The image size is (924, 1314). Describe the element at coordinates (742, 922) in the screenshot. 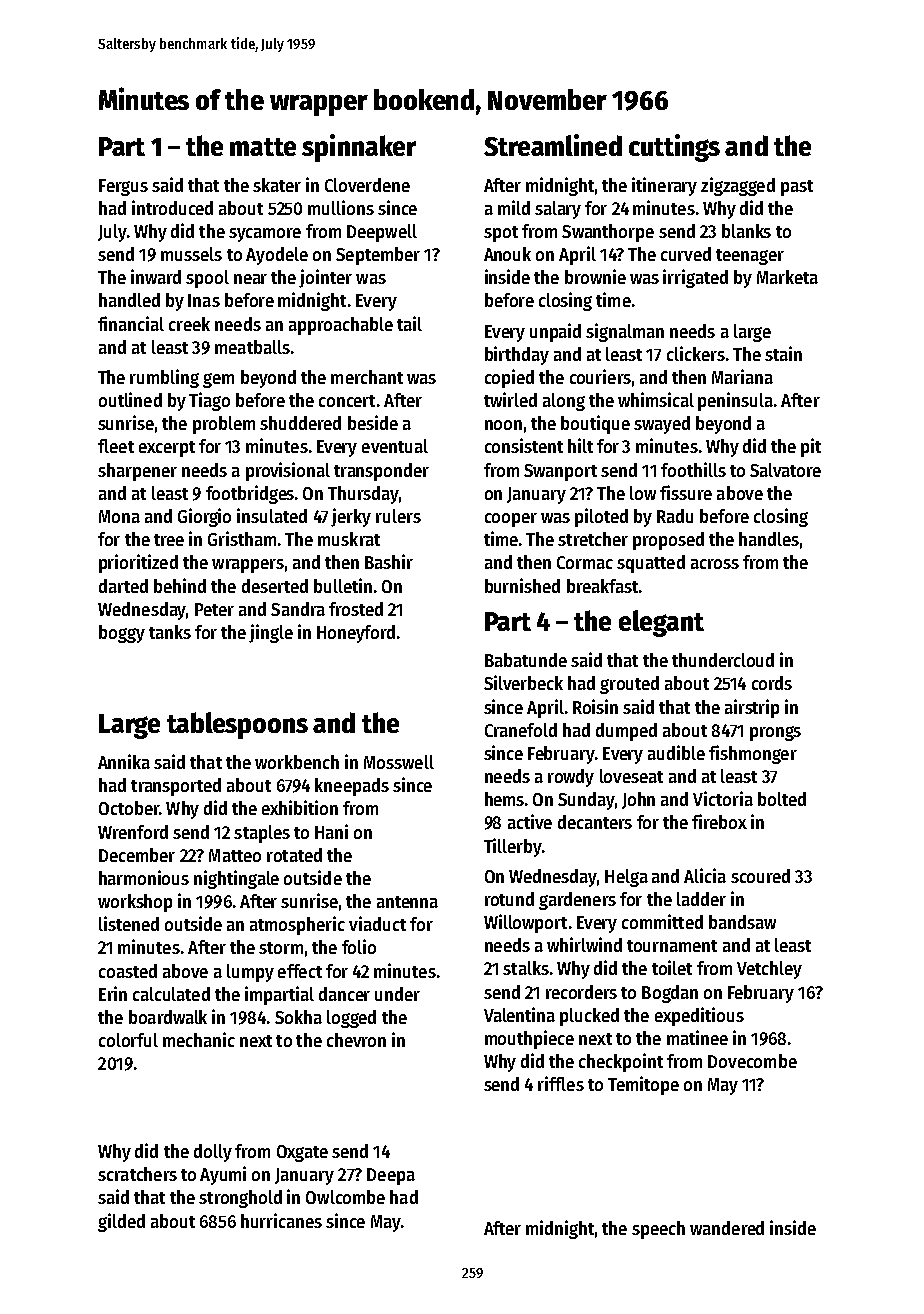

I see `bandsaw` at that location.
